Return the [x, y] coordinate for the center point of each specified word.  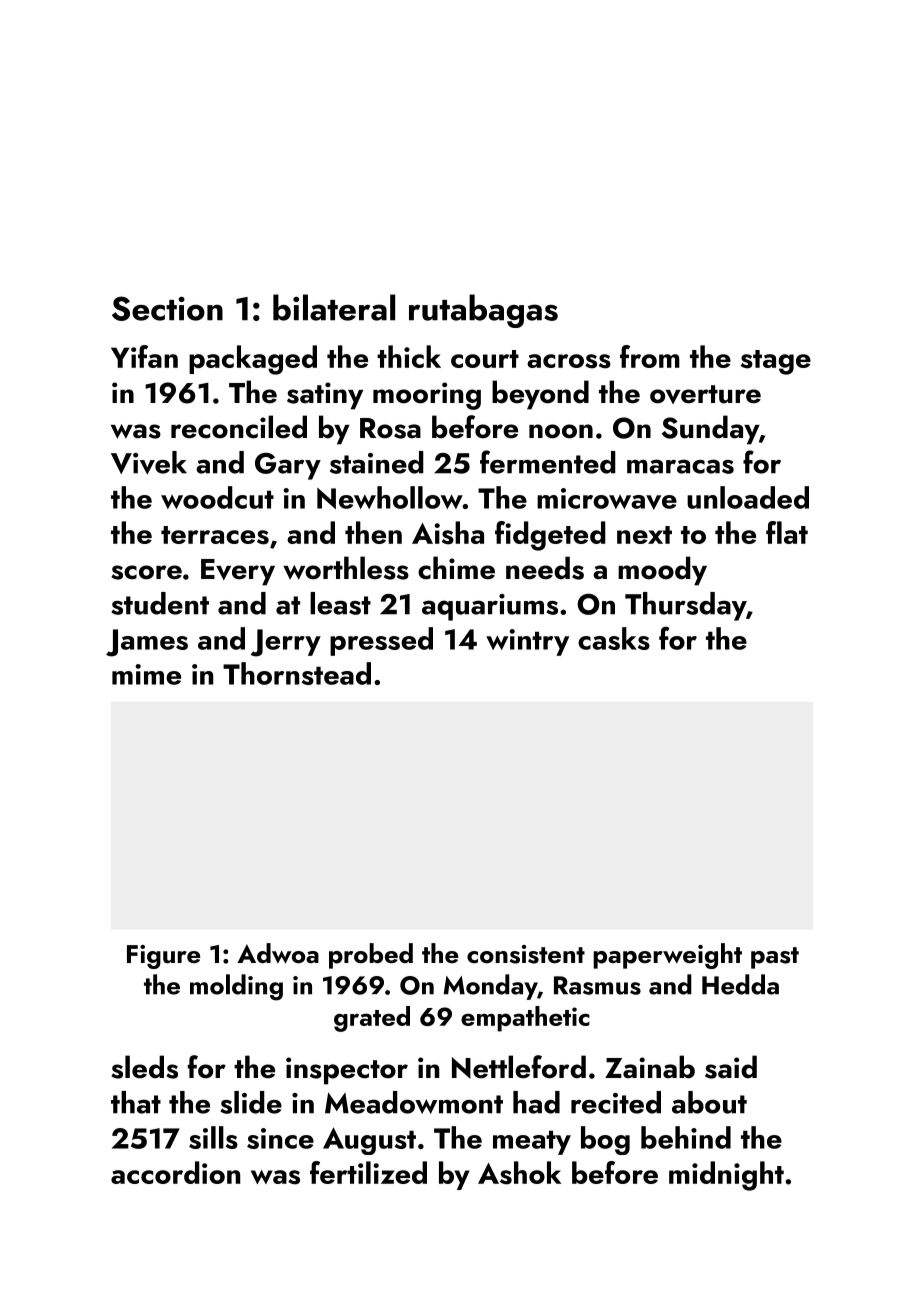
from [650, 356]
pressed [381, 641]
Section [167, 308]
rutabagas [483, 311]
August [369, 1141]
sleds [144, 1067]
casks [614, 638]
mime [146, 674]
